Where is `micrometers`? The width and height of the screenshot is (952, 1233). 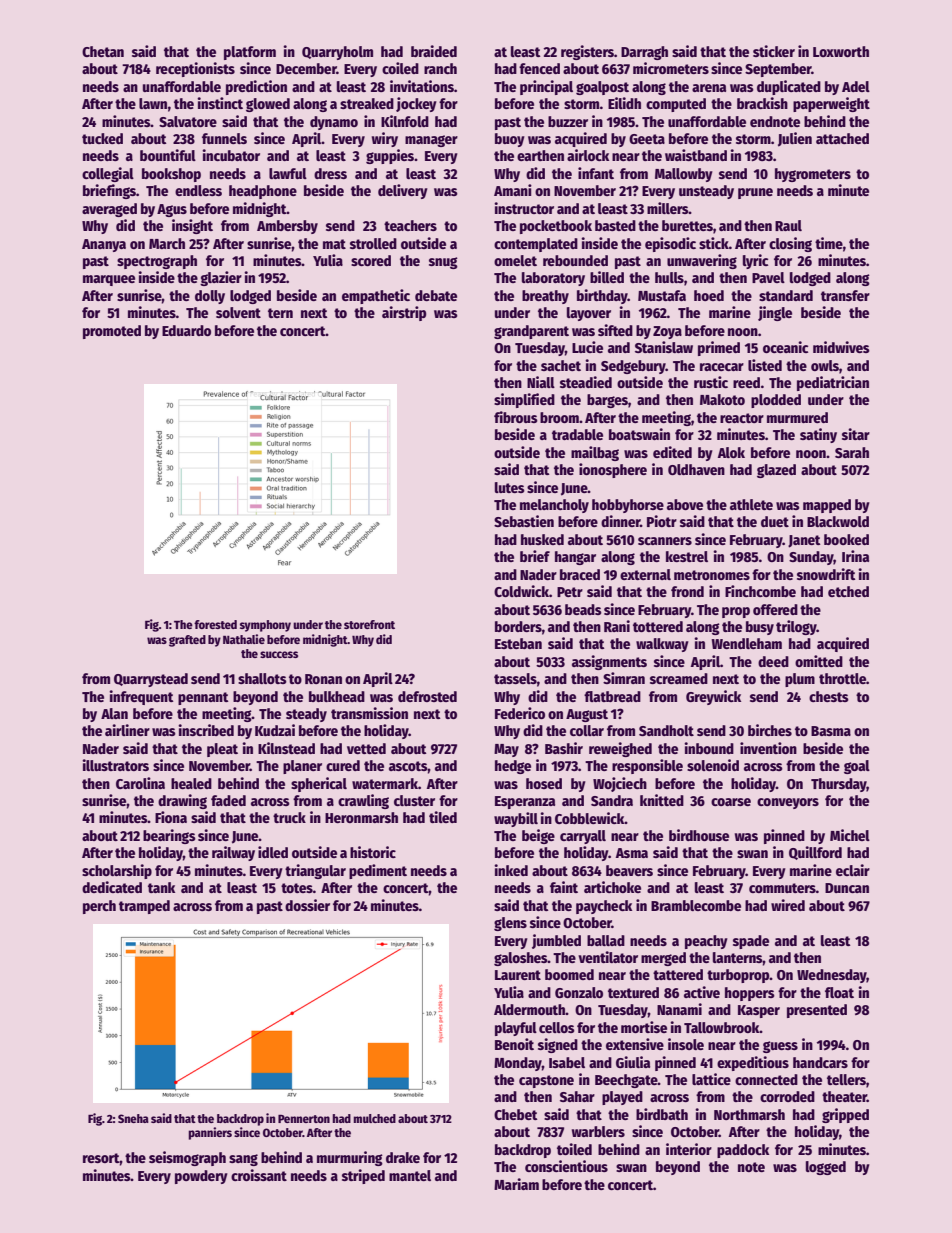 micrometers is located at coordinates (671, 68).
